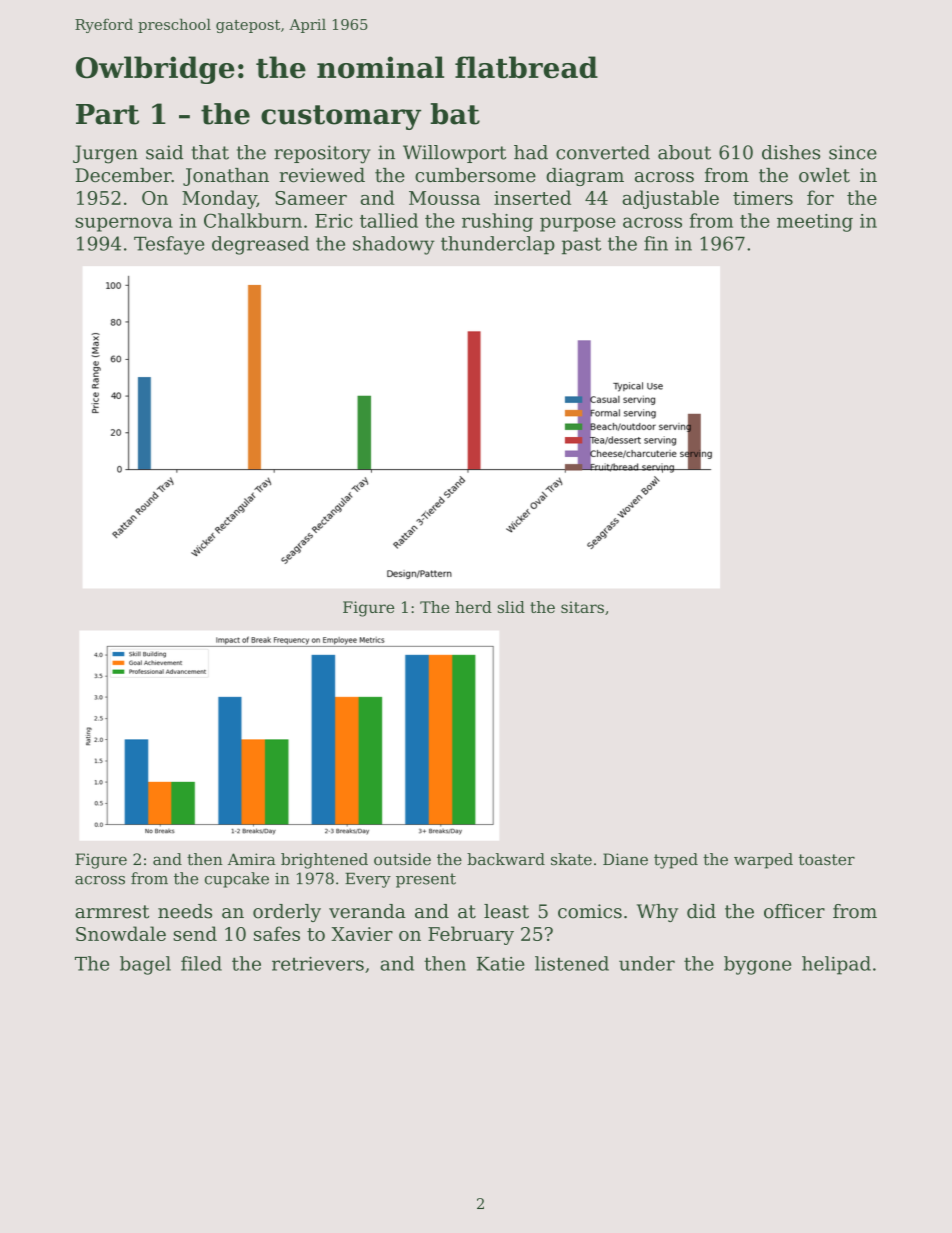 This screenshot has width=952, height=1233. Describe the element at coordinates (757, 965) in the screenshot. I see `bygone` at that location.
